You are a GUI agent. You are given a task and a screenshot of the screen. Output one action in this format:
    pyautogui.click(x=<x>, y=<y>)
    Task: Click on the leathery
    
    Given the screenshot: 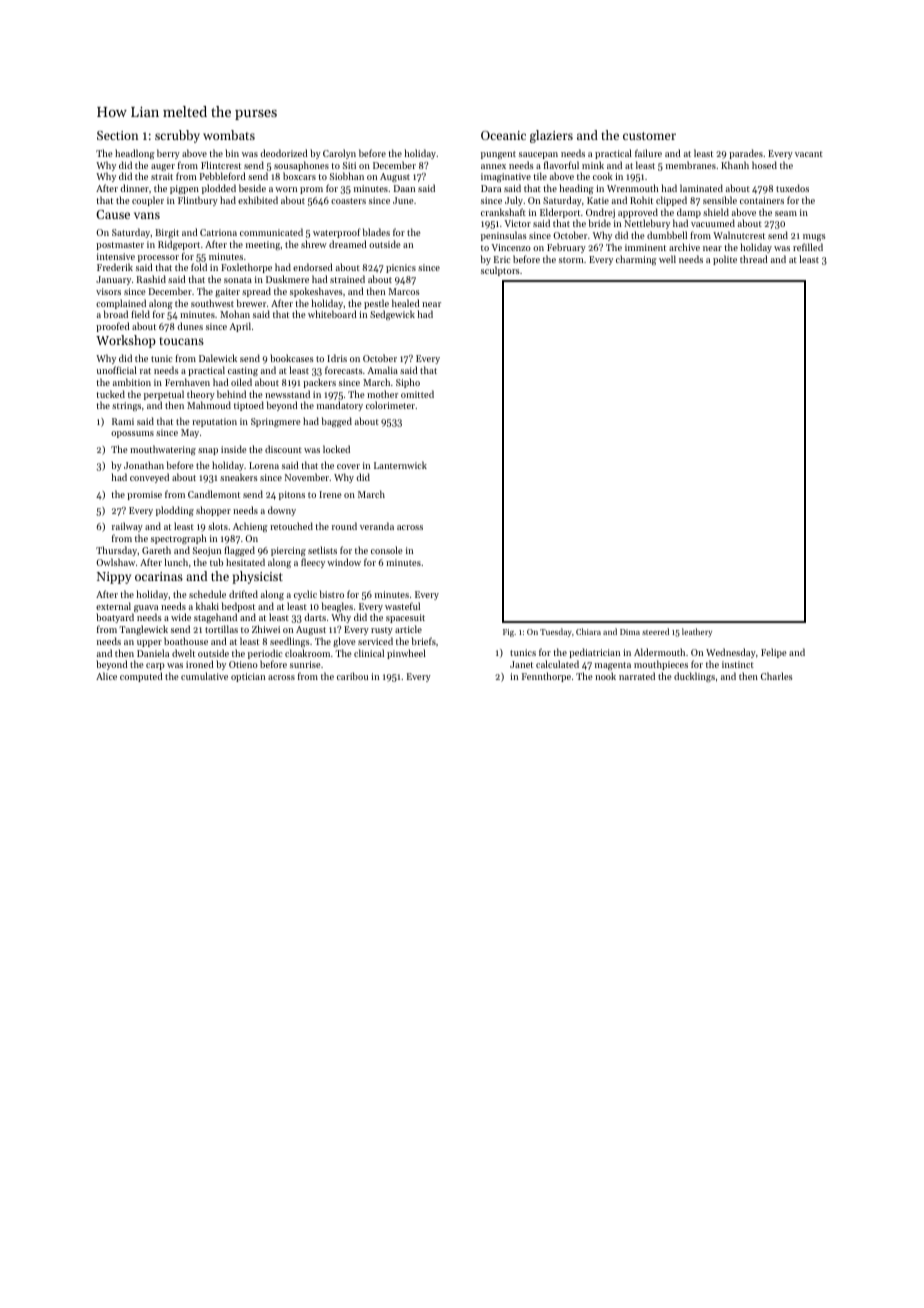 What is the action you would take?
    pyautogui.click(x=697, y=632)
